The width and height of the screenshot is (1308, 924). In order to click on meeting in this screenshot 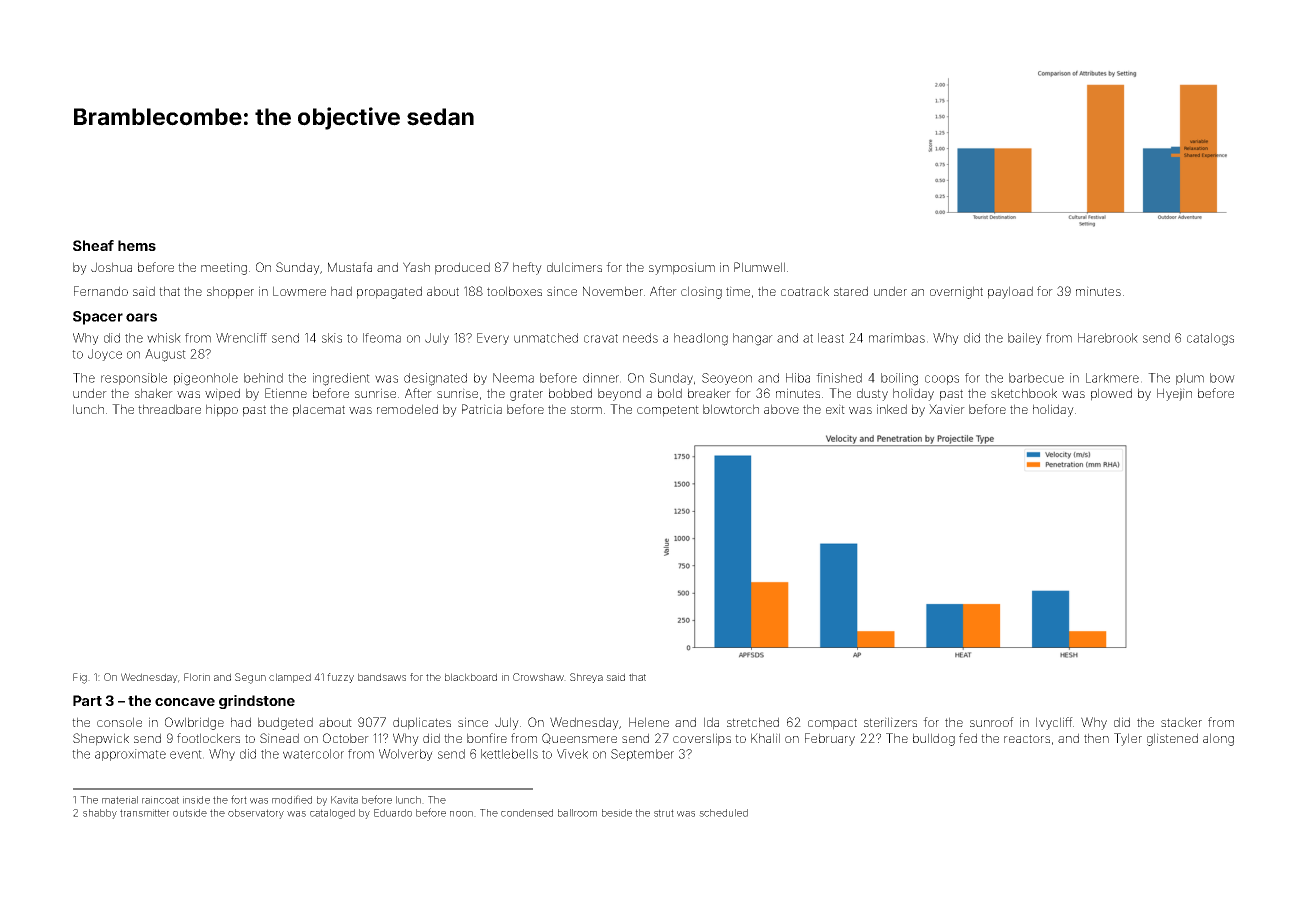, I will do `click(224, 268)`.
